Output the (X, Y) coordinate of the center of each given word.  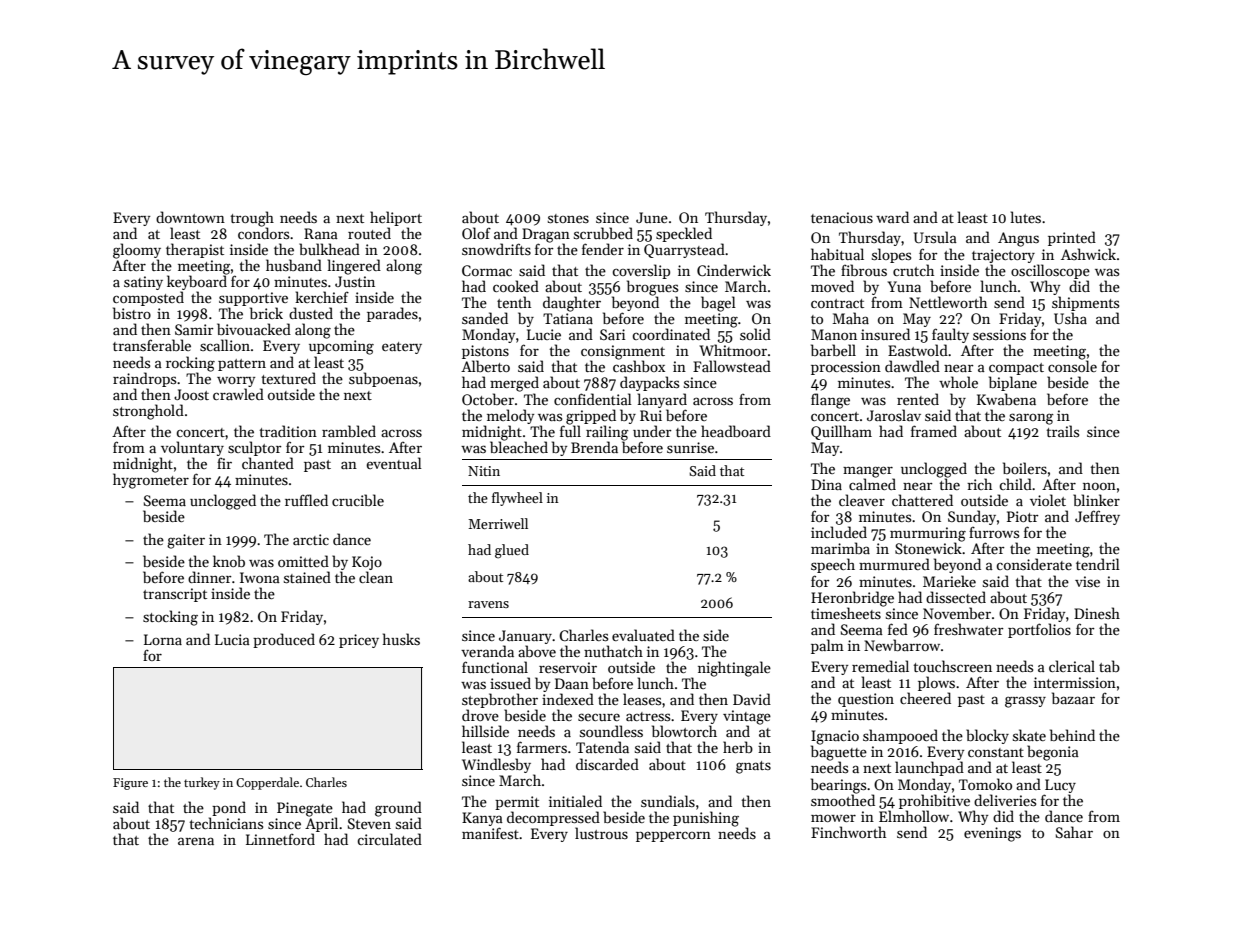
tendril (1098, 564)
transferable (152, 345)
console (1072, 366)
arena (196, 841)
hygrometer (151, 481)
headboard (736, 431)
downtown (190, 217)
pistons (485, 352)
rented (918, 399)
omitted (303, 561)
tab (1109, 666)
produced (284, 640)
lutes (1026, 217)
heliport (396, 218)
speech (833, 565)
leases (642, 699)
